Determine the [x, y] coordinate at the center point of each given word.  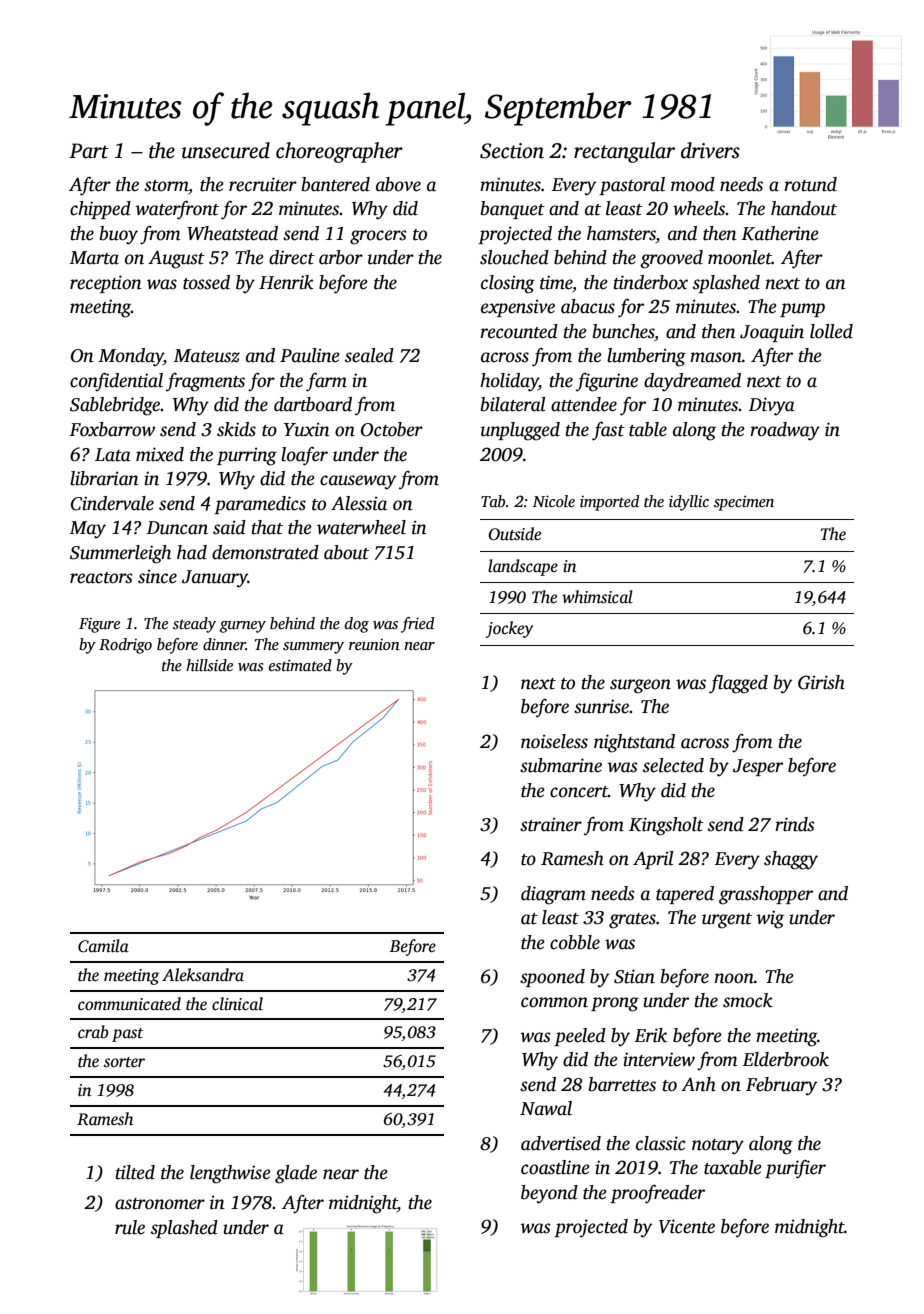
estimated [300, 665]
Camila [103, 946]
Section [512, 151]
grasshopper [766, 895]
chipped [100, 210]
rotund [810, 184]
